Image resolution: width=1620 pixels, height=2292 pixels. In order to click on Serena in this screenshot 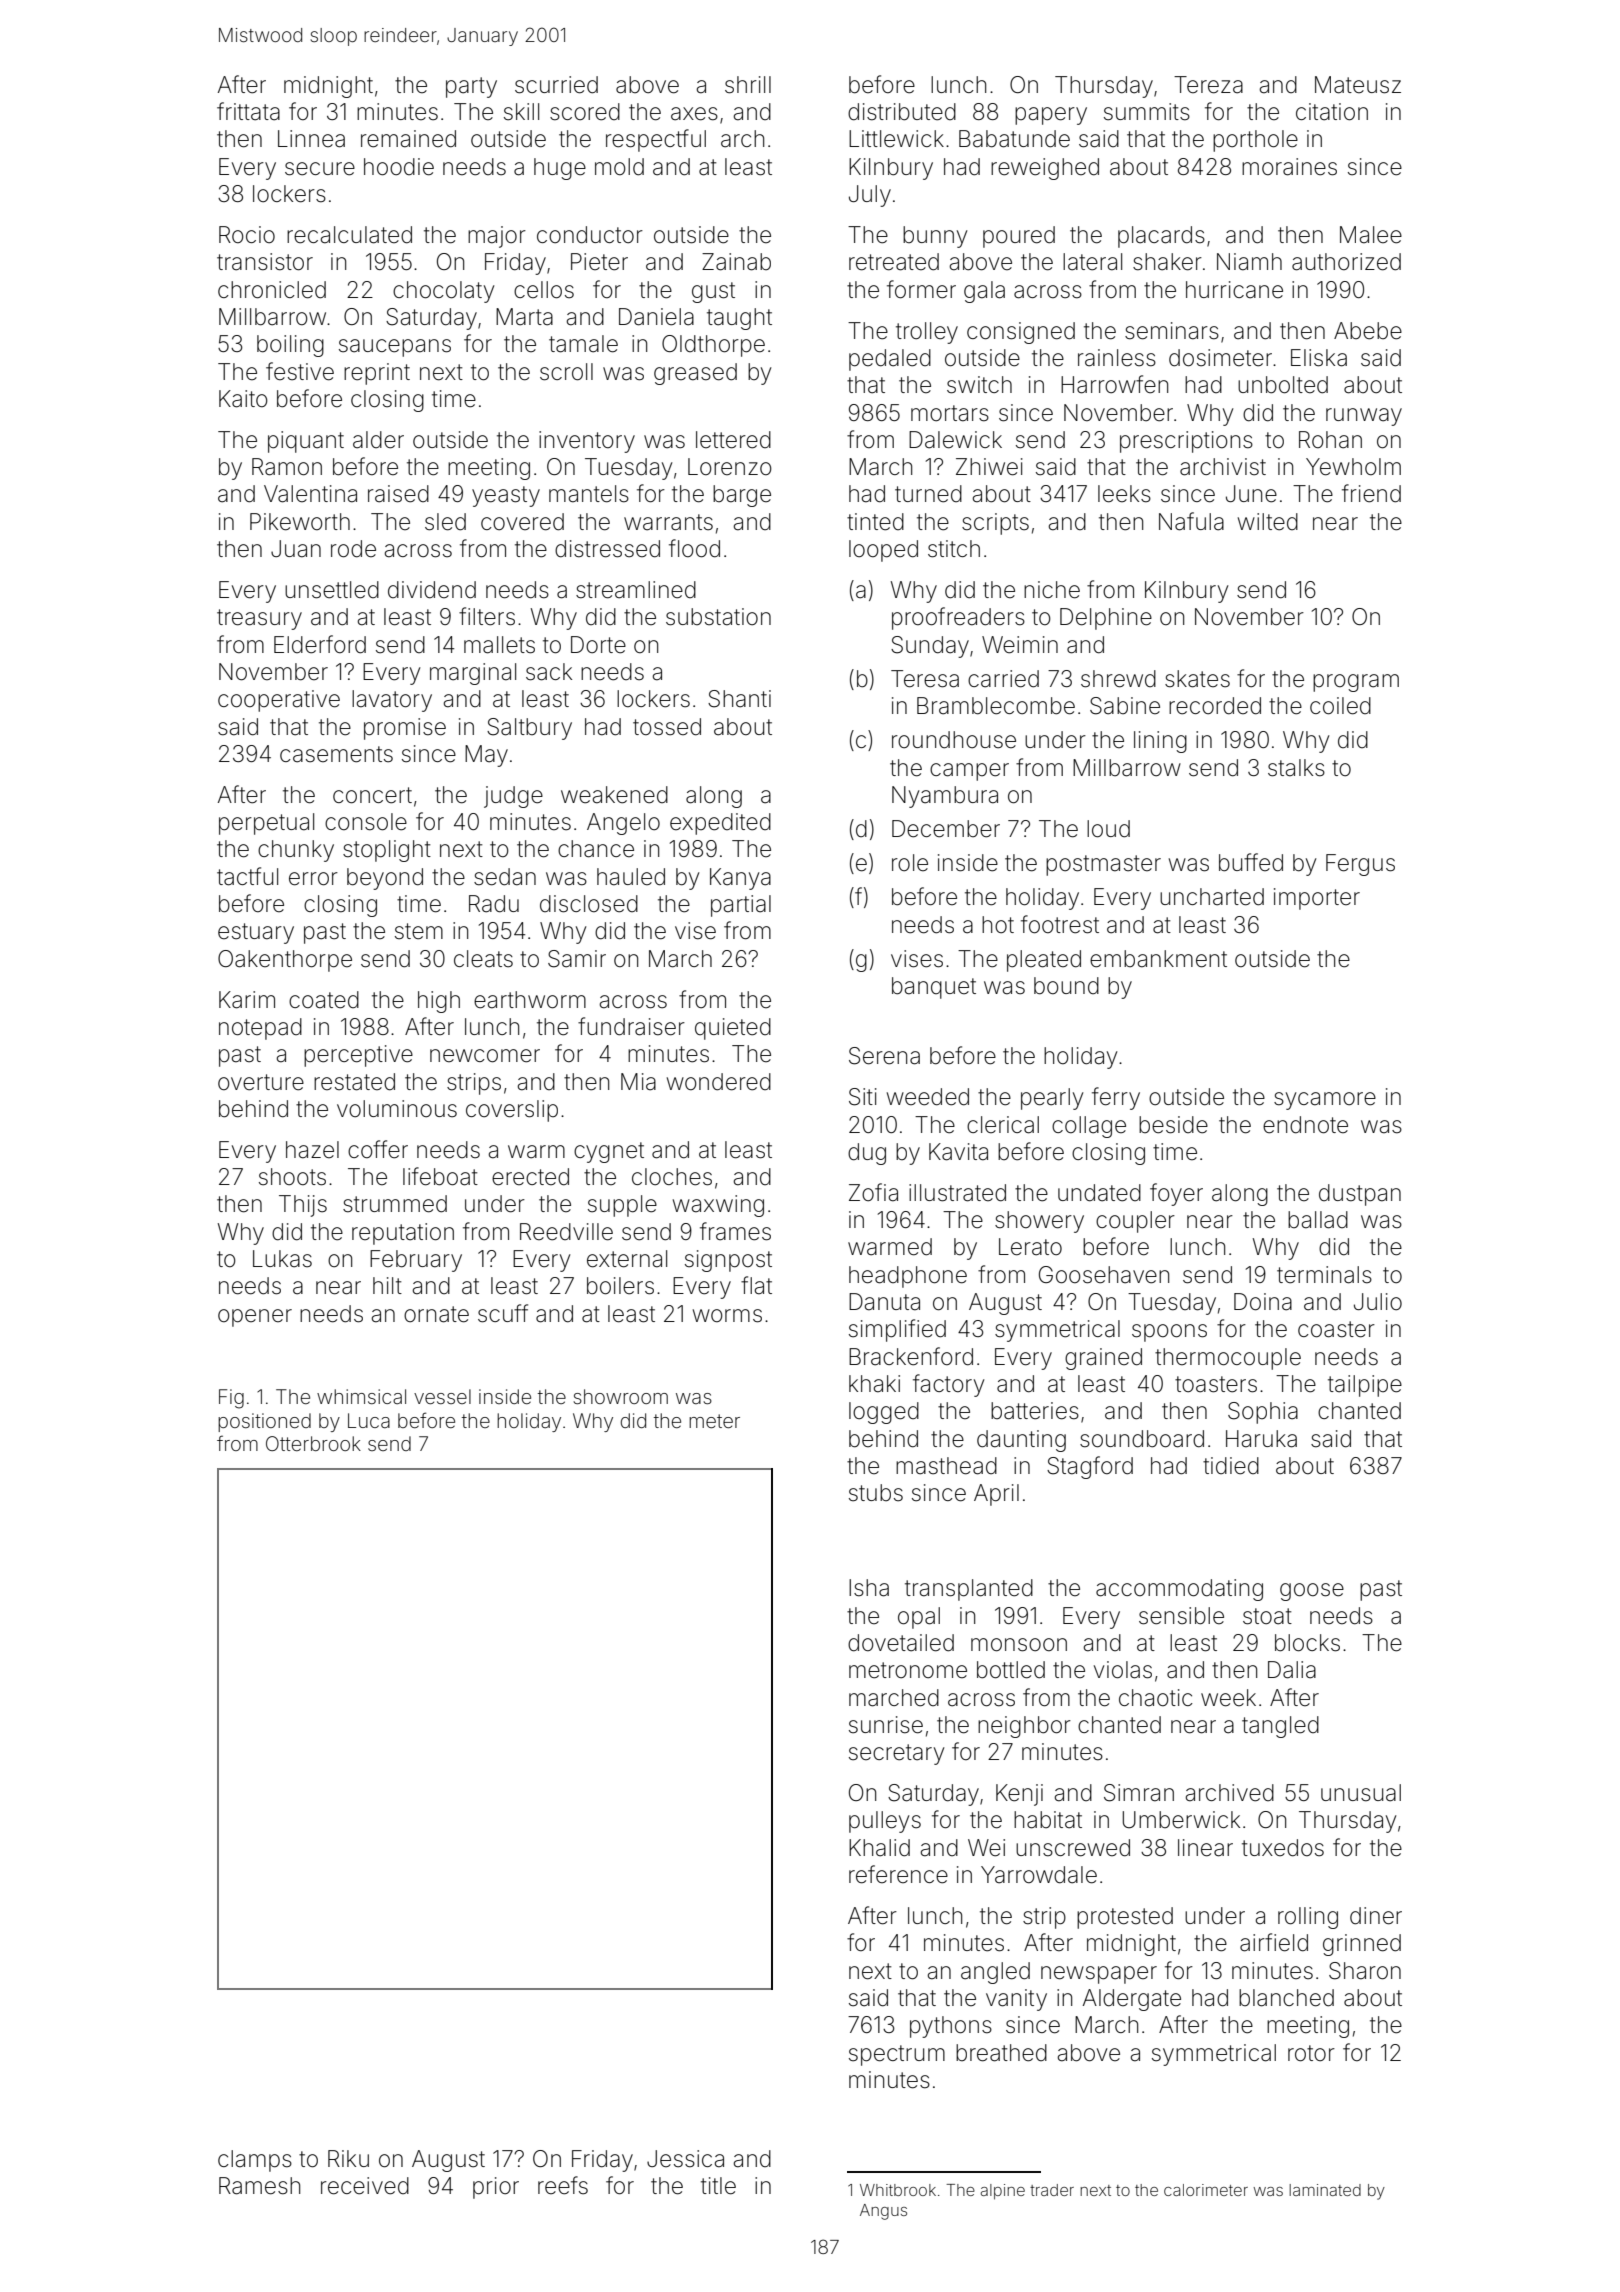, I will do `click(884, 1056)`.
